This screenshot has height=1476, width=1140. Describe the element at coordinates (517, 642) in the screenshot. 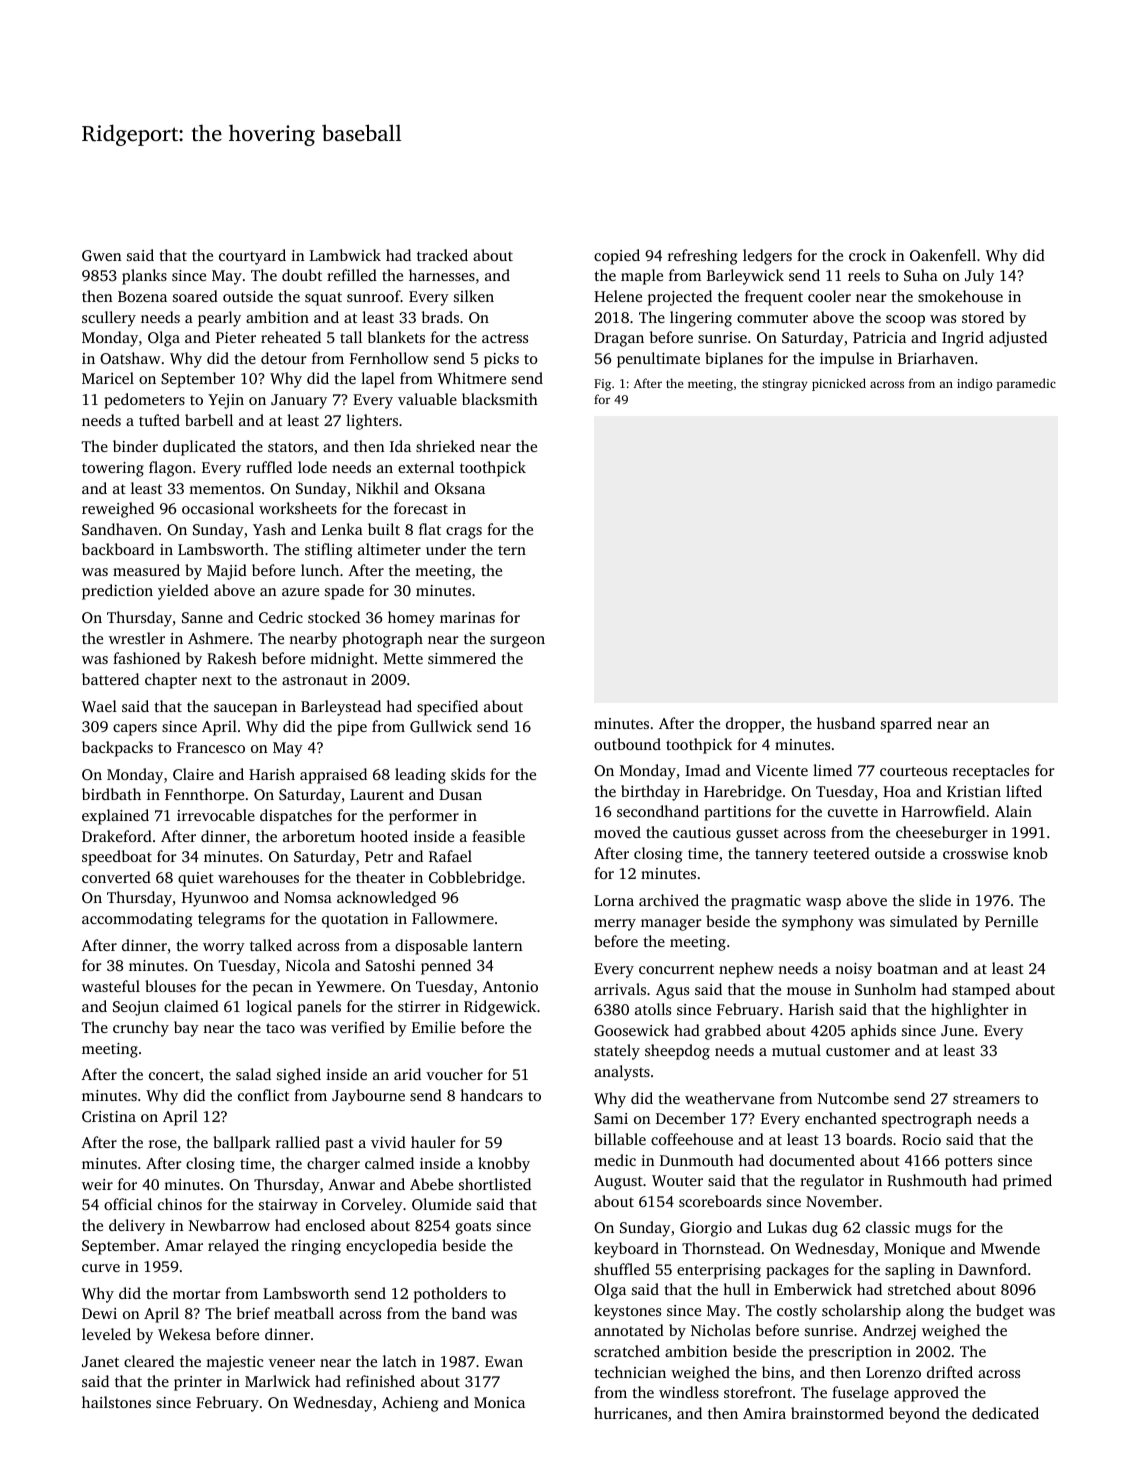

I see `surgeon` at that location.
